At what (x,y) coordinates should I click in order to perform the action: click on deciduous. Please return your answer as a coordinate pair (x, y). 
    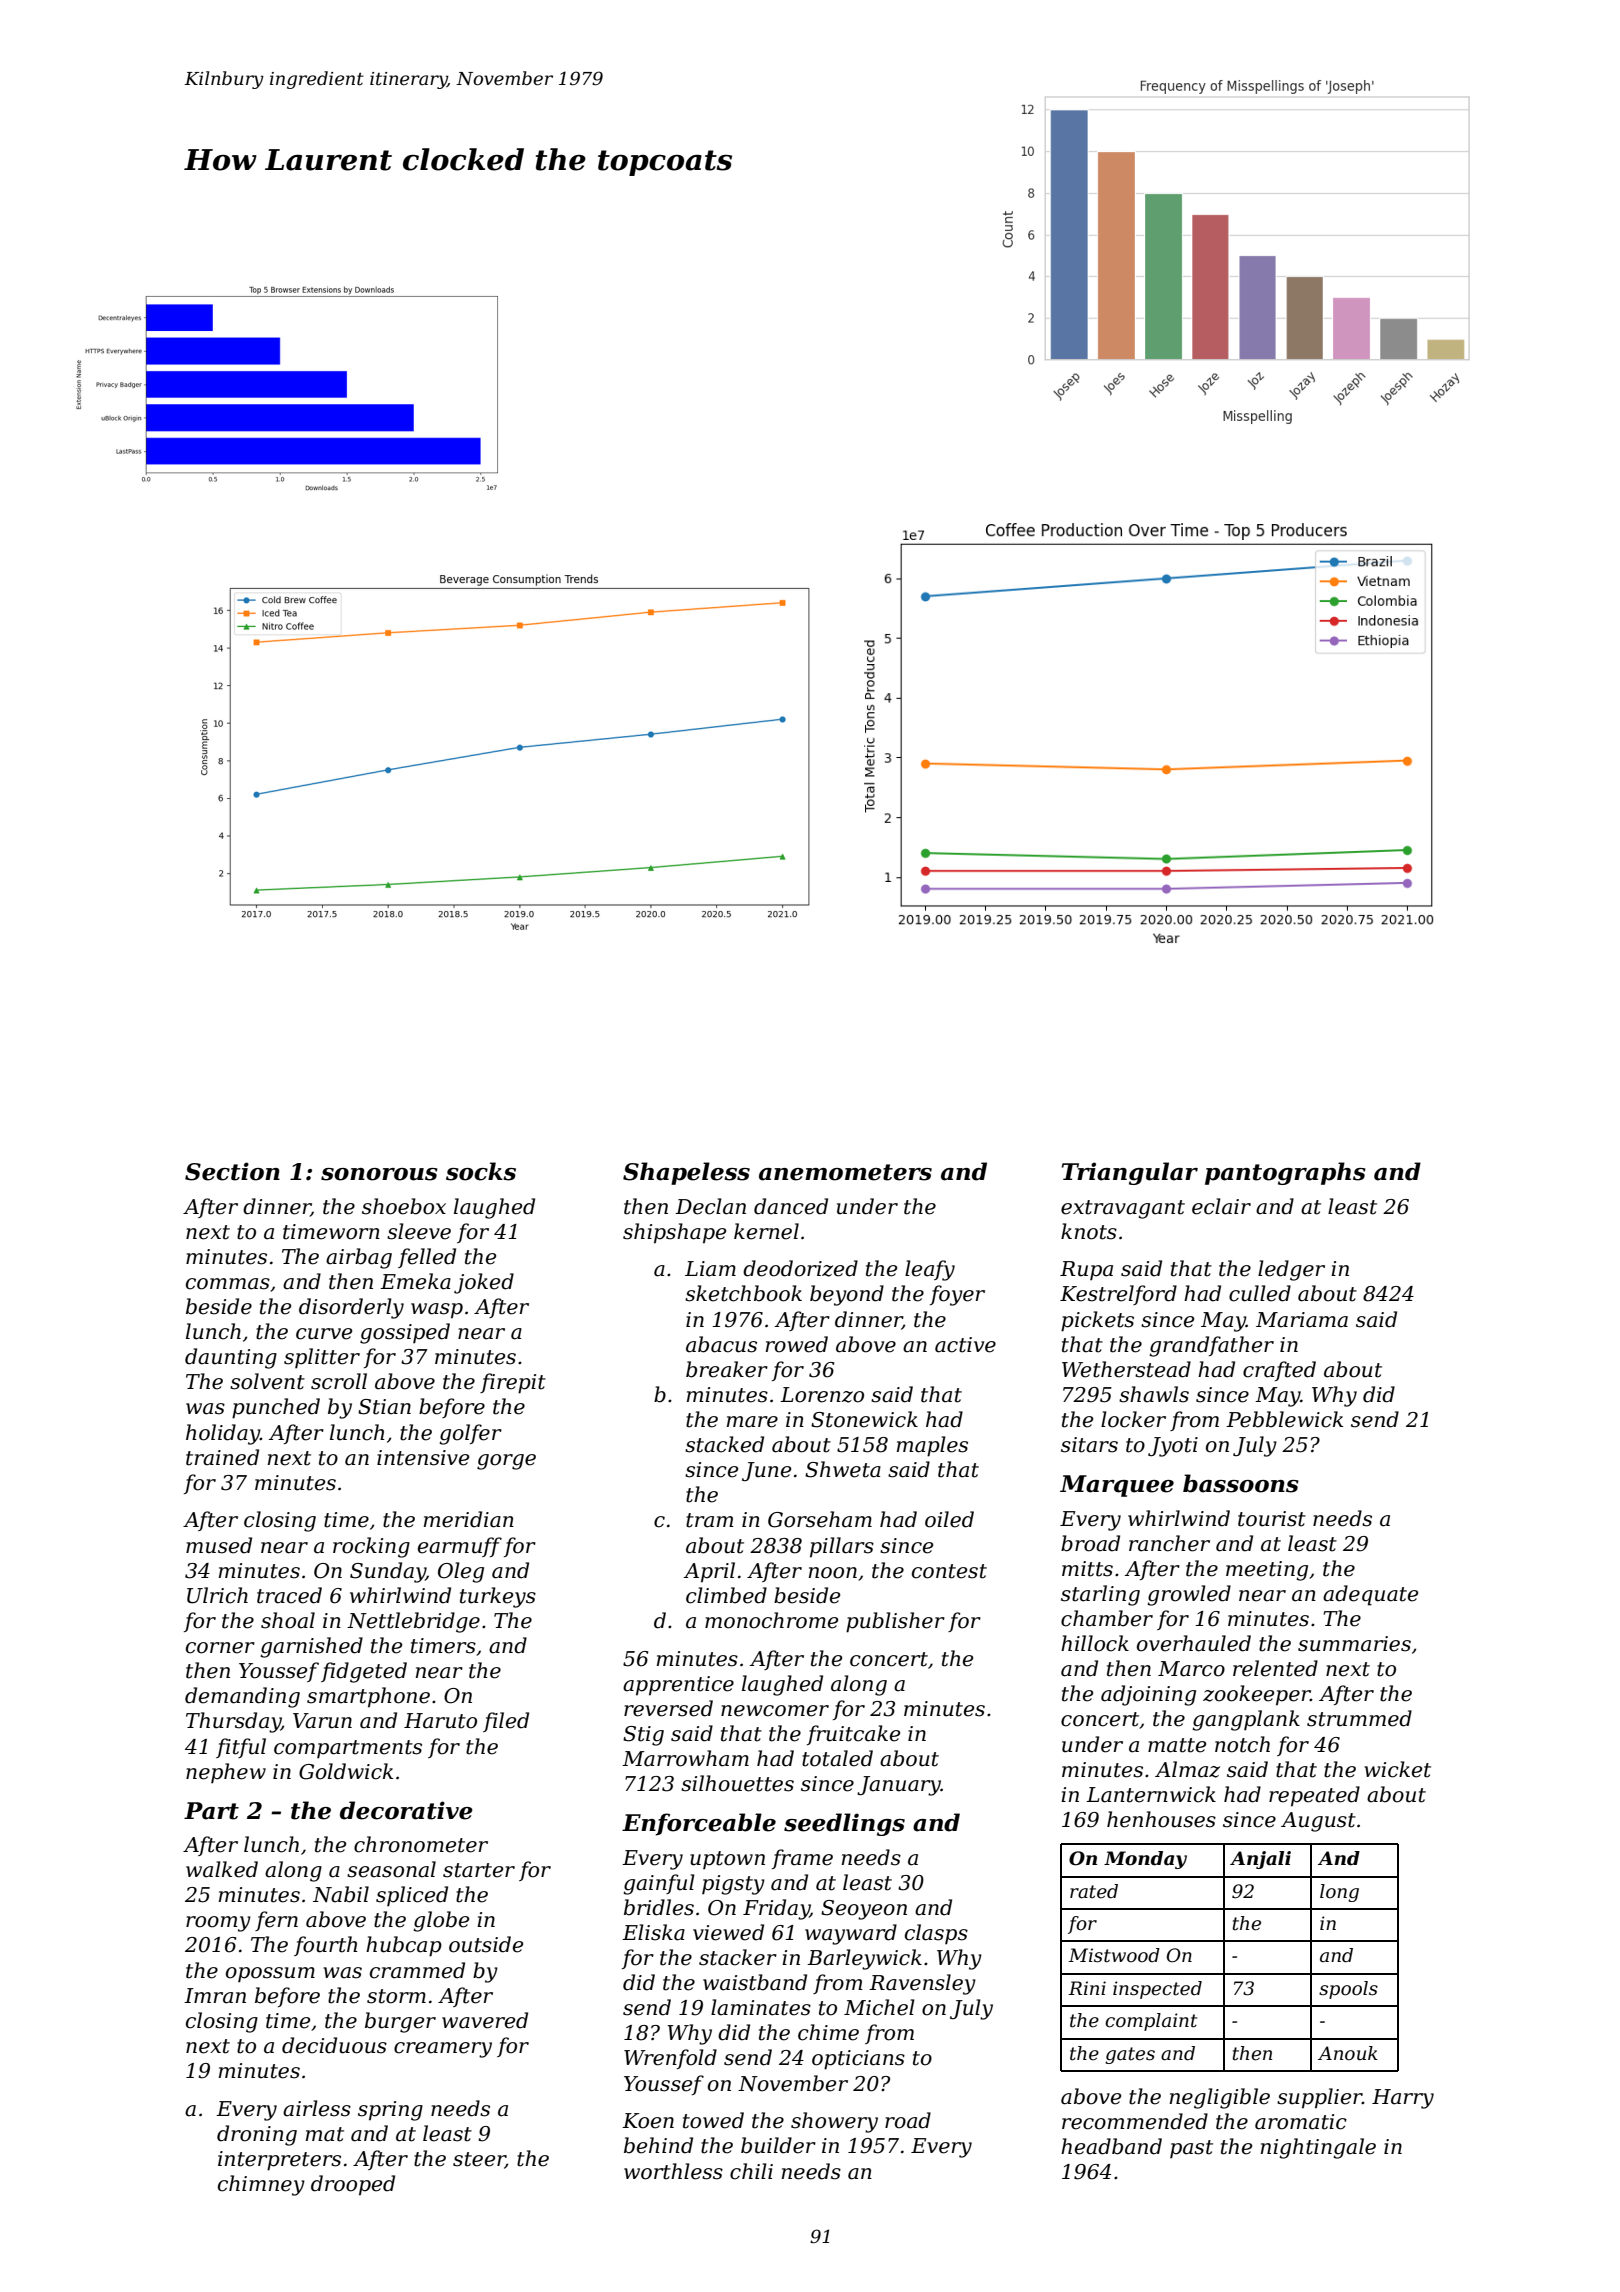
    Looking at the image, I should click on (334, 2045).
